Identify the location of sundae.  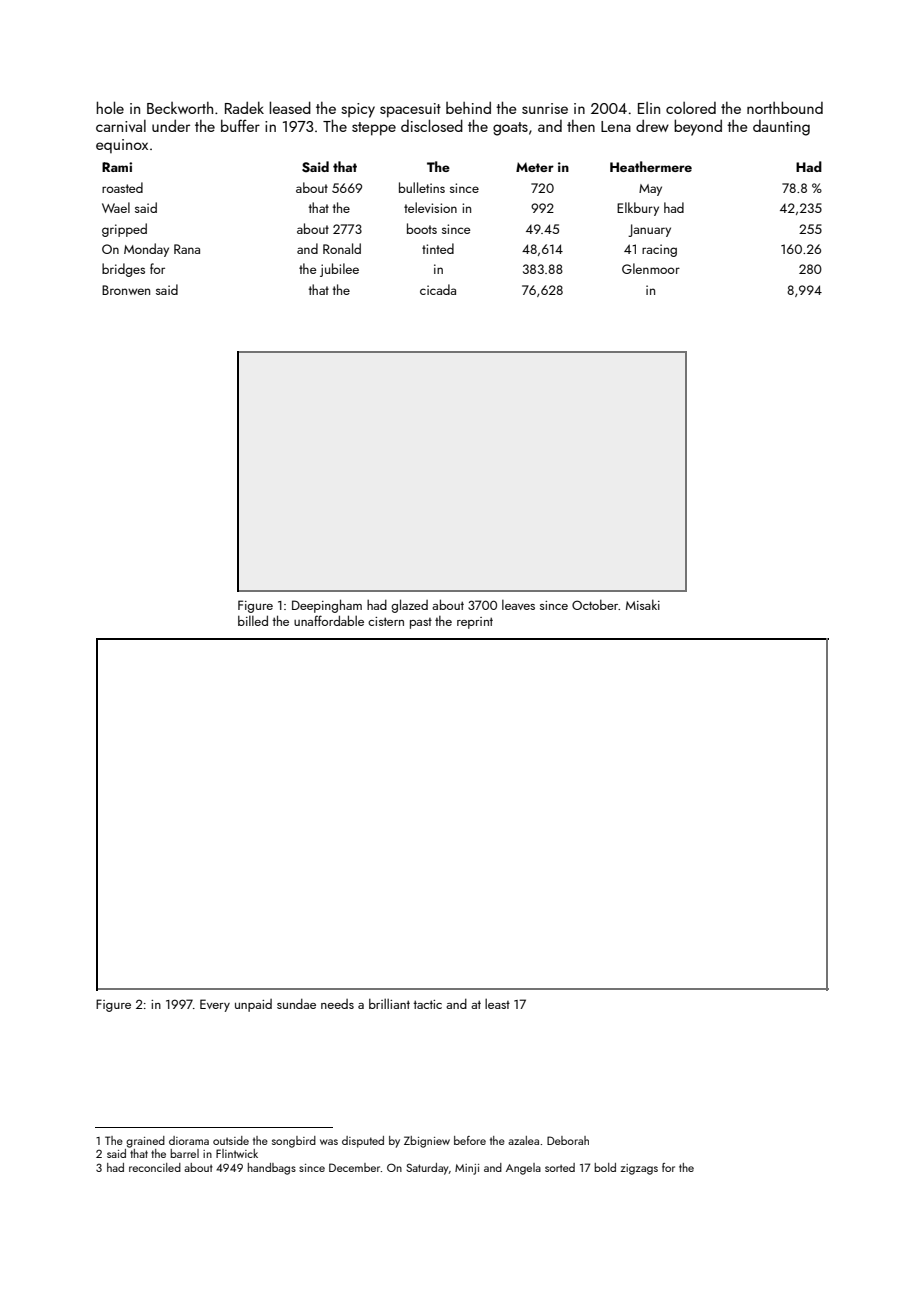
(296, 1004).
